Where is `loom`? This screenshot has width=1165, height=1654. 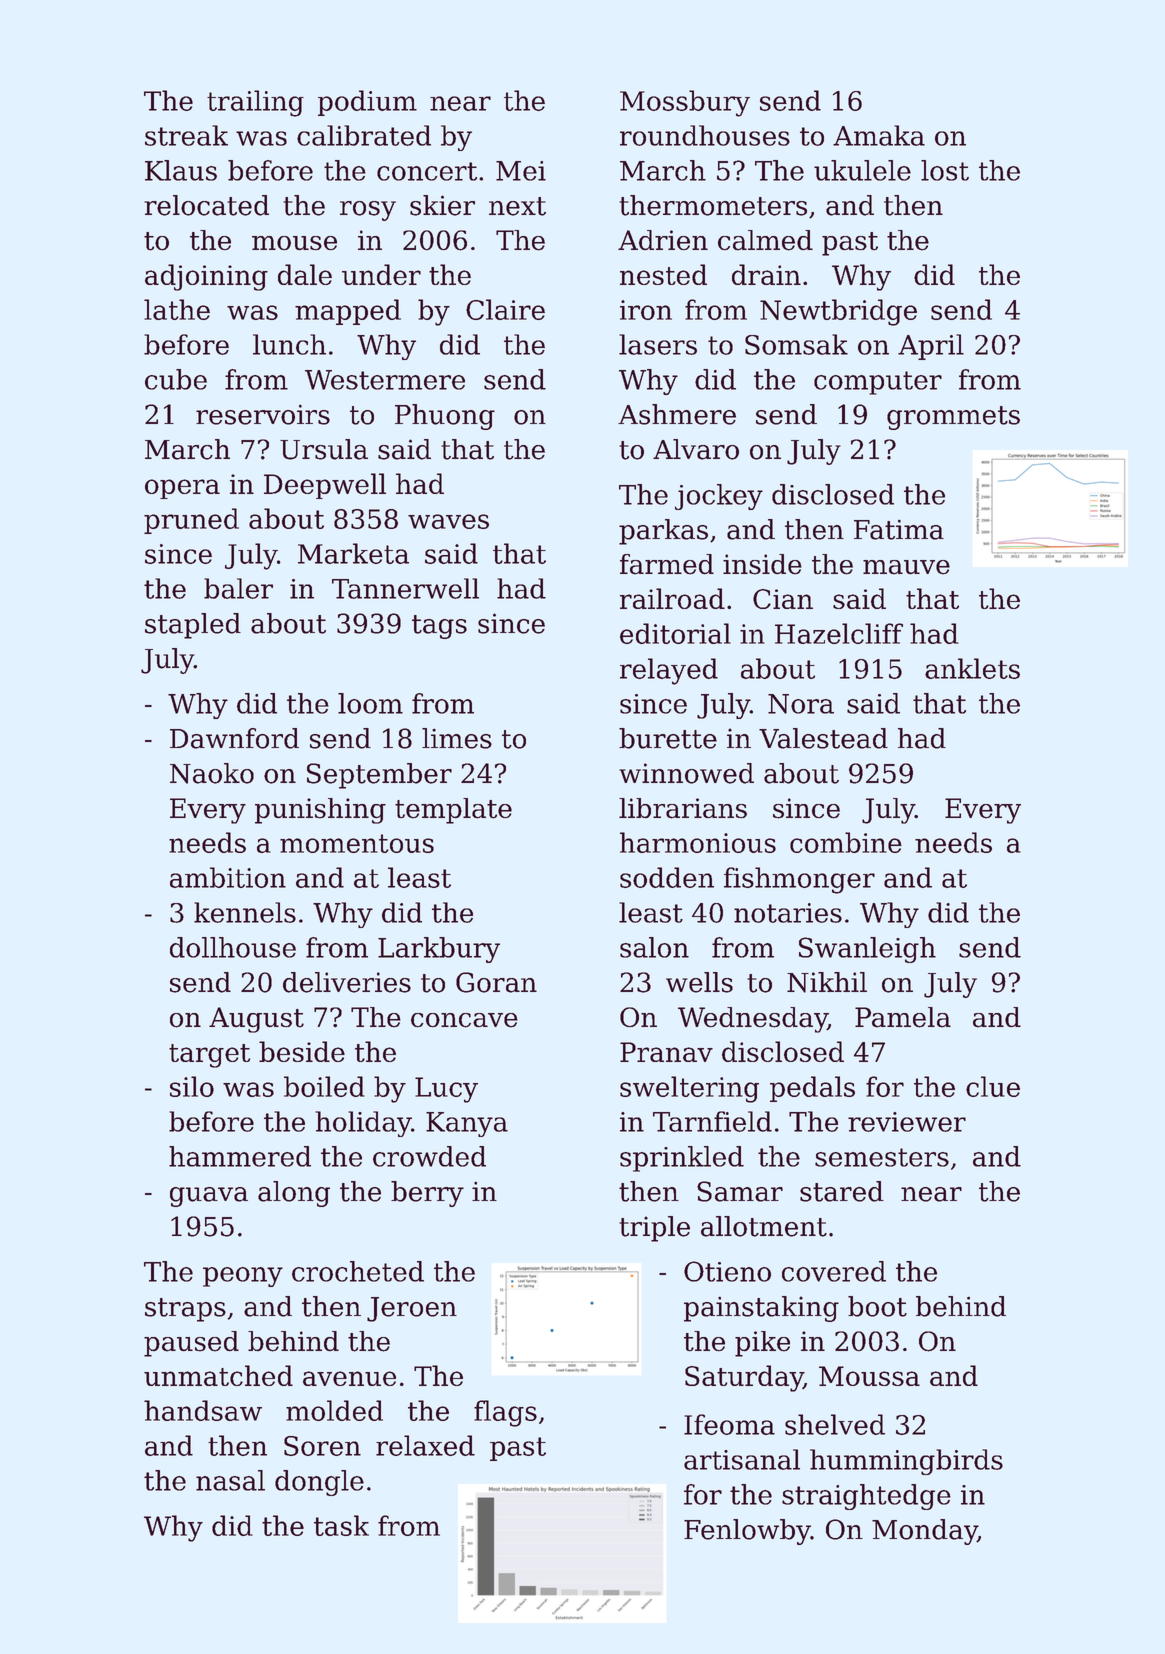 loom is located at coordinates (370, 703).
